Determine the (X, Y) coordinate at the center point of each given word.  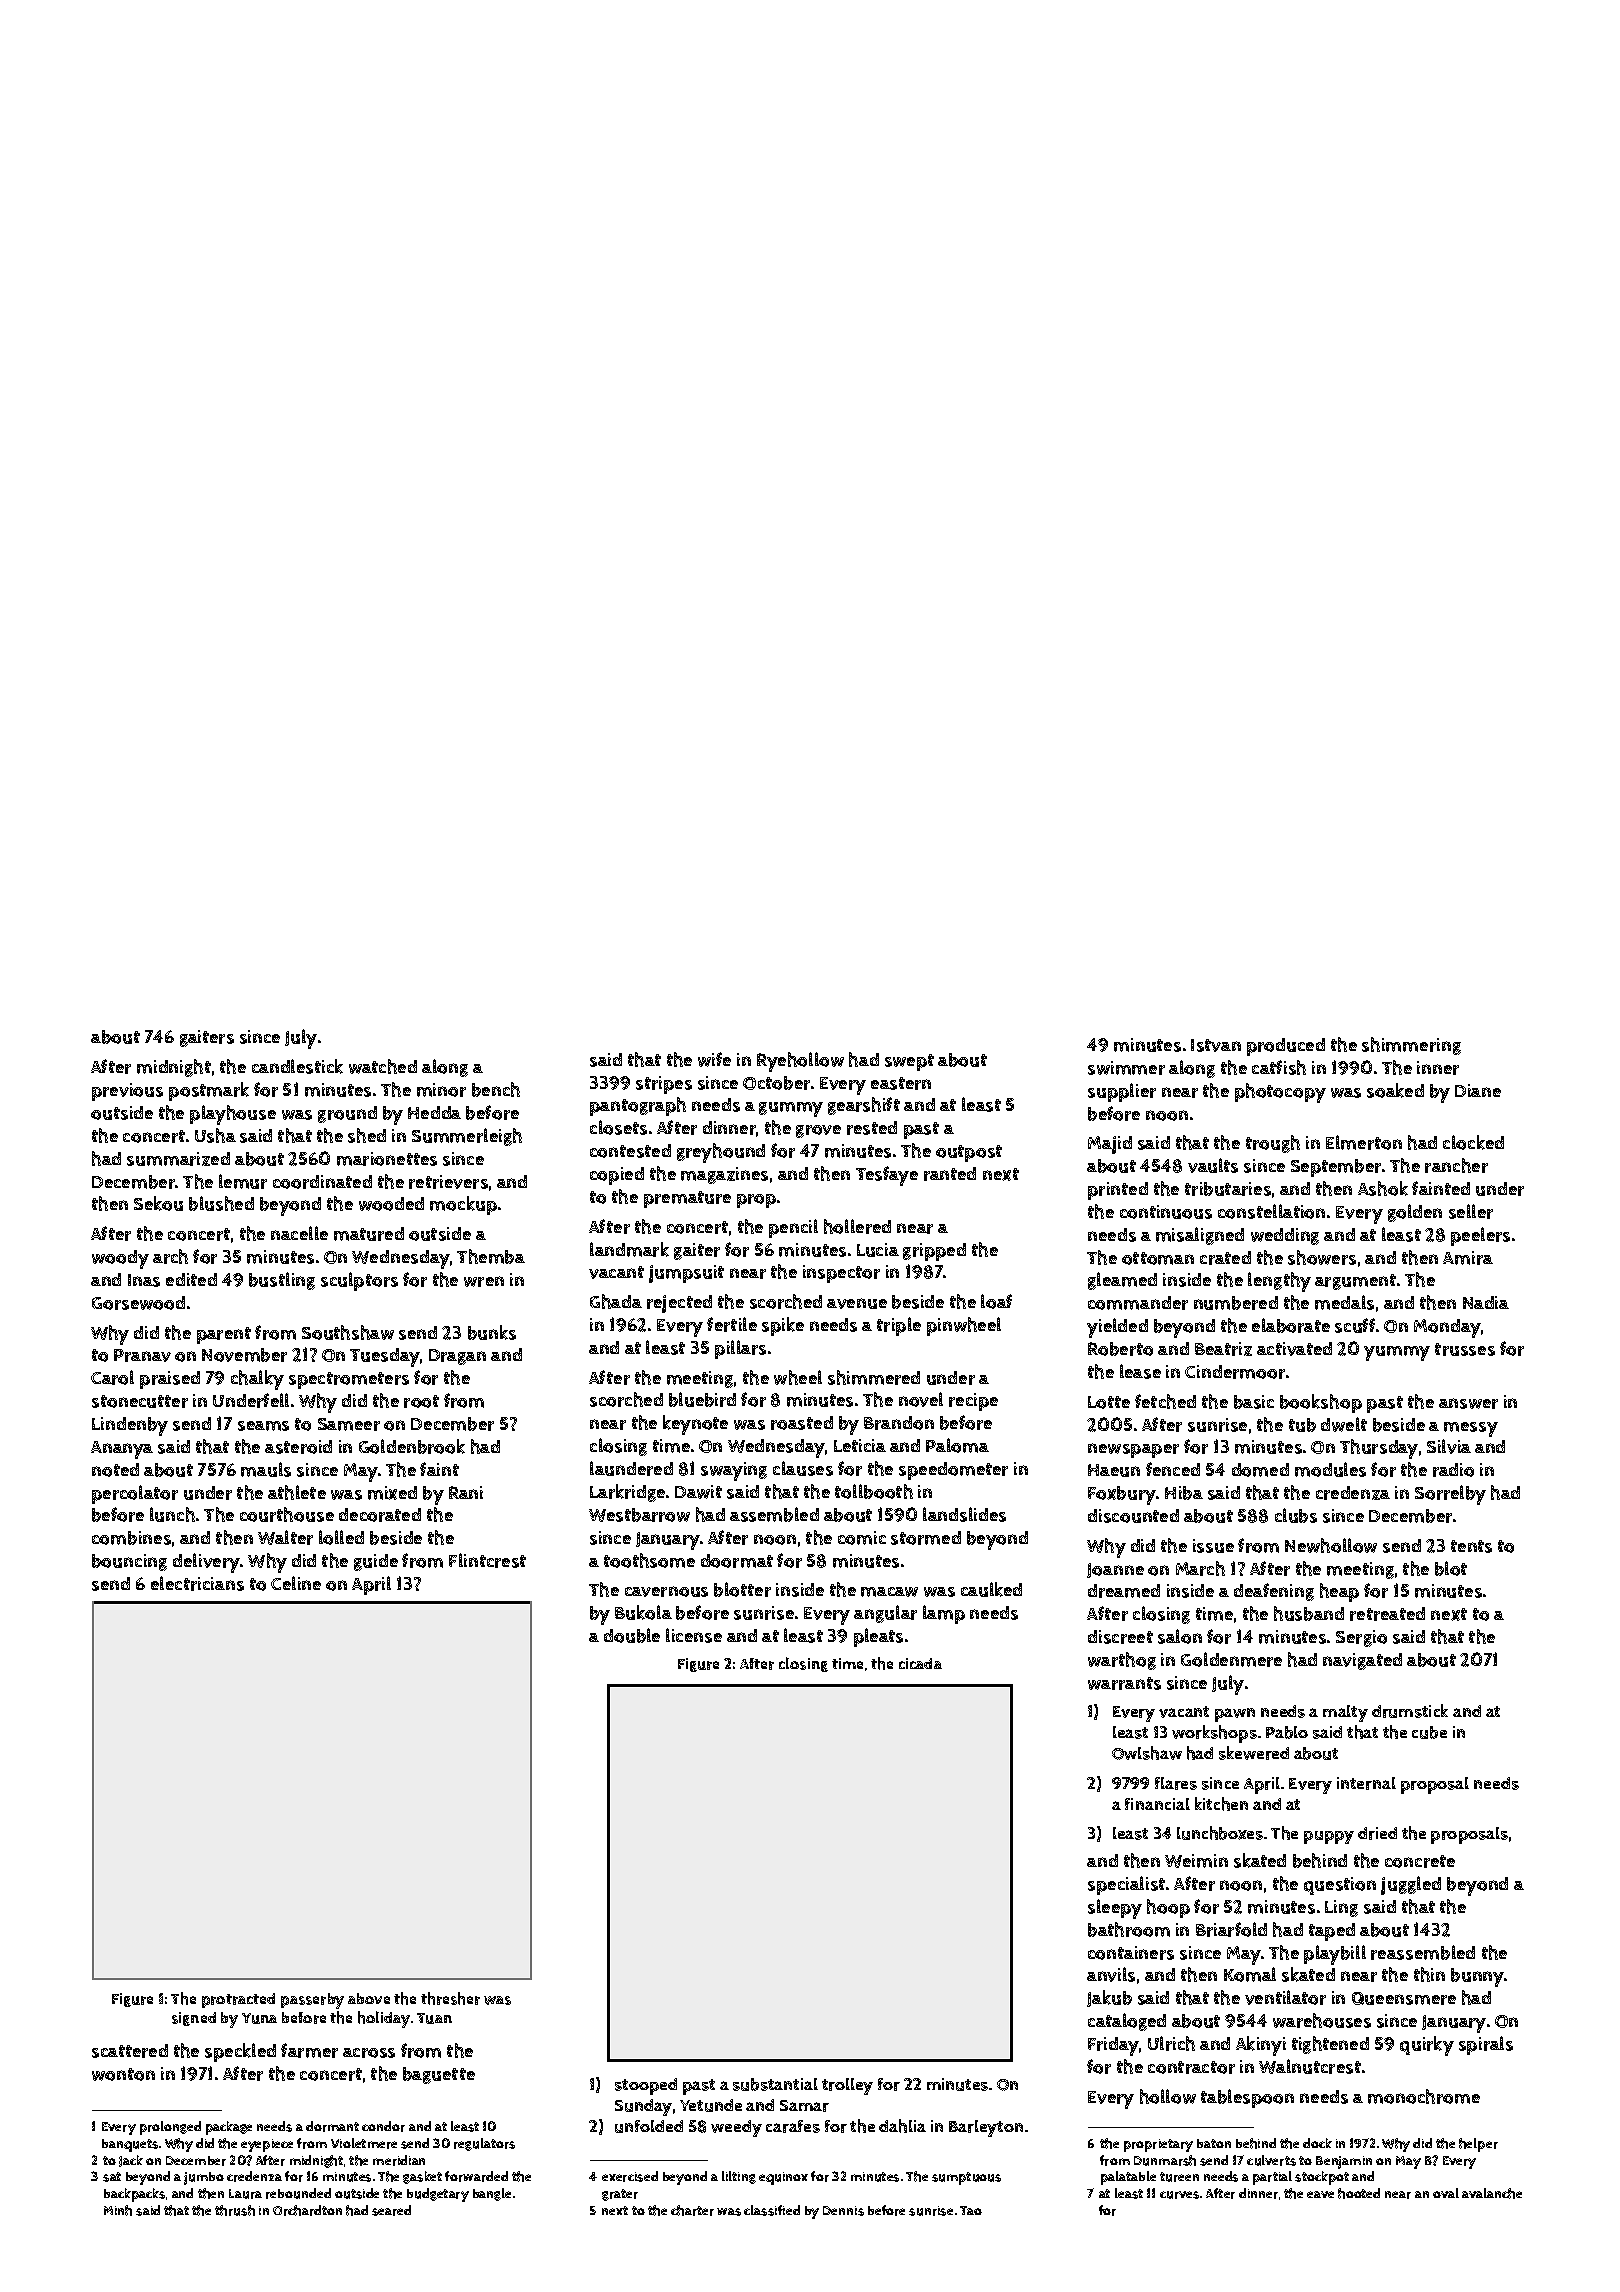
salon (1180, 1636)
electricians (197, 1583)
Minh (118, 2210)
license (694, 1635)
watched (383, 1066)
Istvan (1216, 1045)
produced (1286, 1047)
